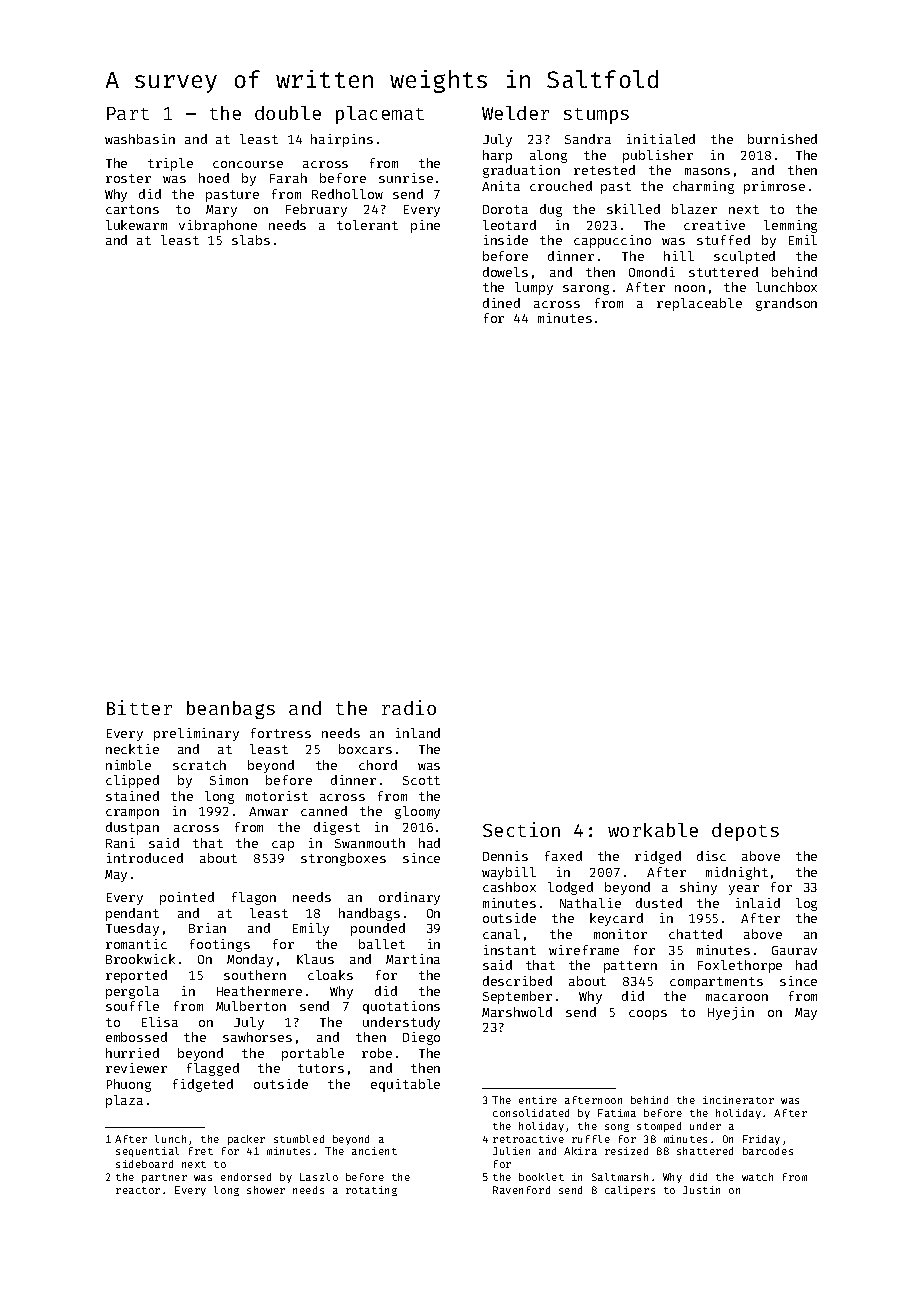 This document has width=924, height=1308. What do you see at coordinates (701, 1190) in the document?
I see `Justin` at bounding box center [701, 1190].
